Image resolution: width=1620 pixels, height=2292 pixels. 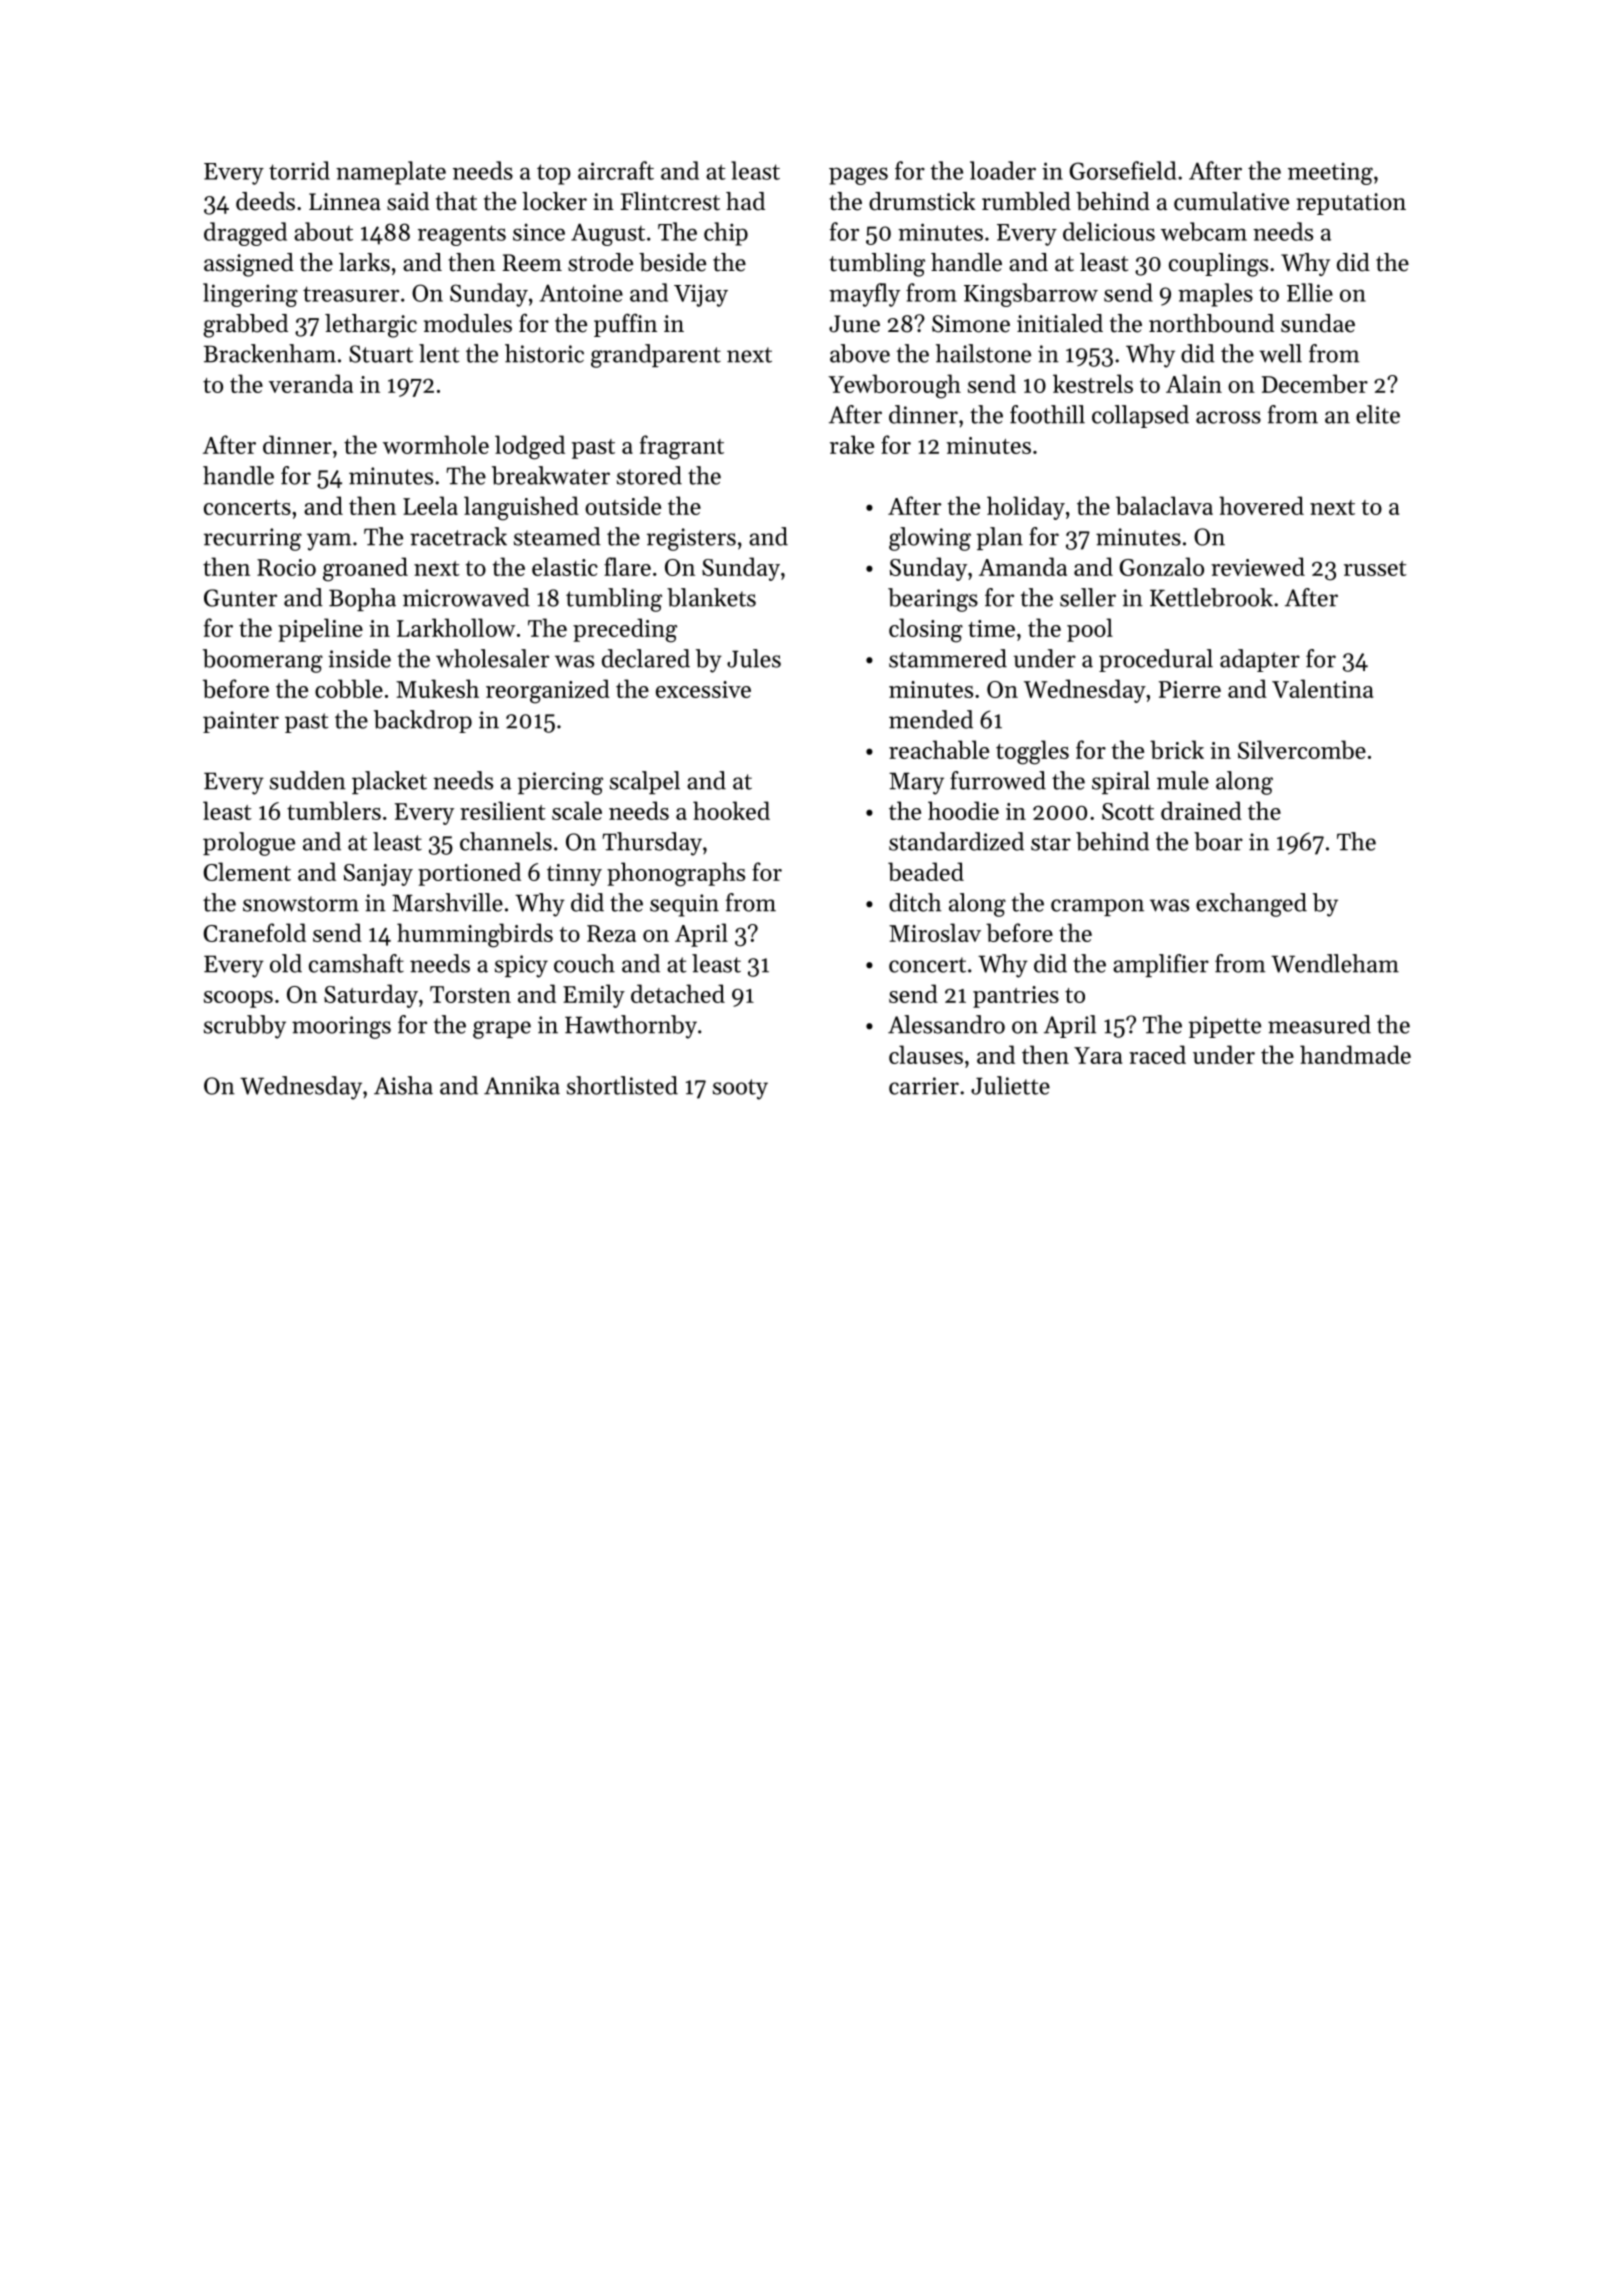 I want to click on rake, so click(x=852, y=444).
